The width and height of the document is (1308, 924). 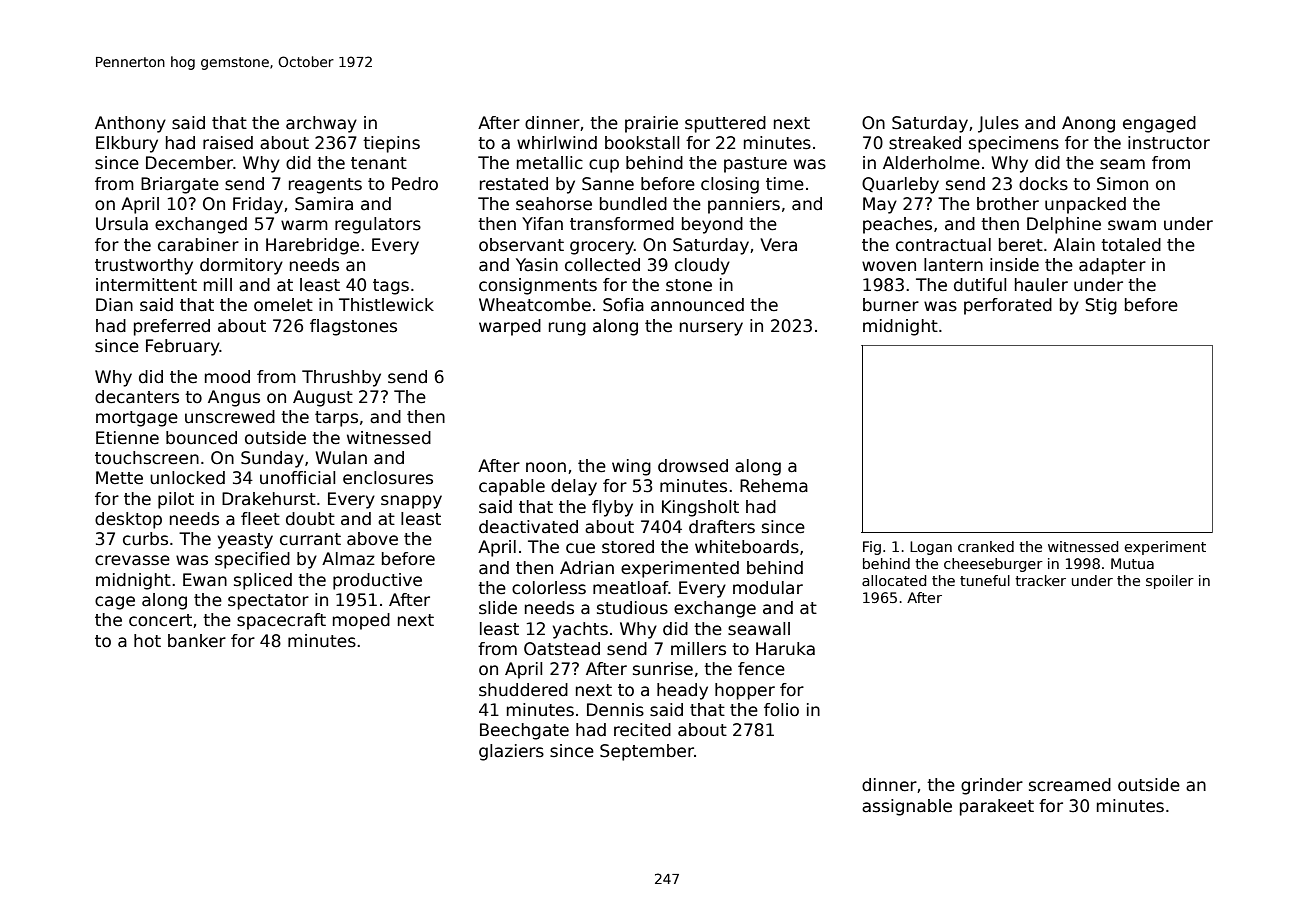 I want to click on tuneful, so click(x=985, y=580).
